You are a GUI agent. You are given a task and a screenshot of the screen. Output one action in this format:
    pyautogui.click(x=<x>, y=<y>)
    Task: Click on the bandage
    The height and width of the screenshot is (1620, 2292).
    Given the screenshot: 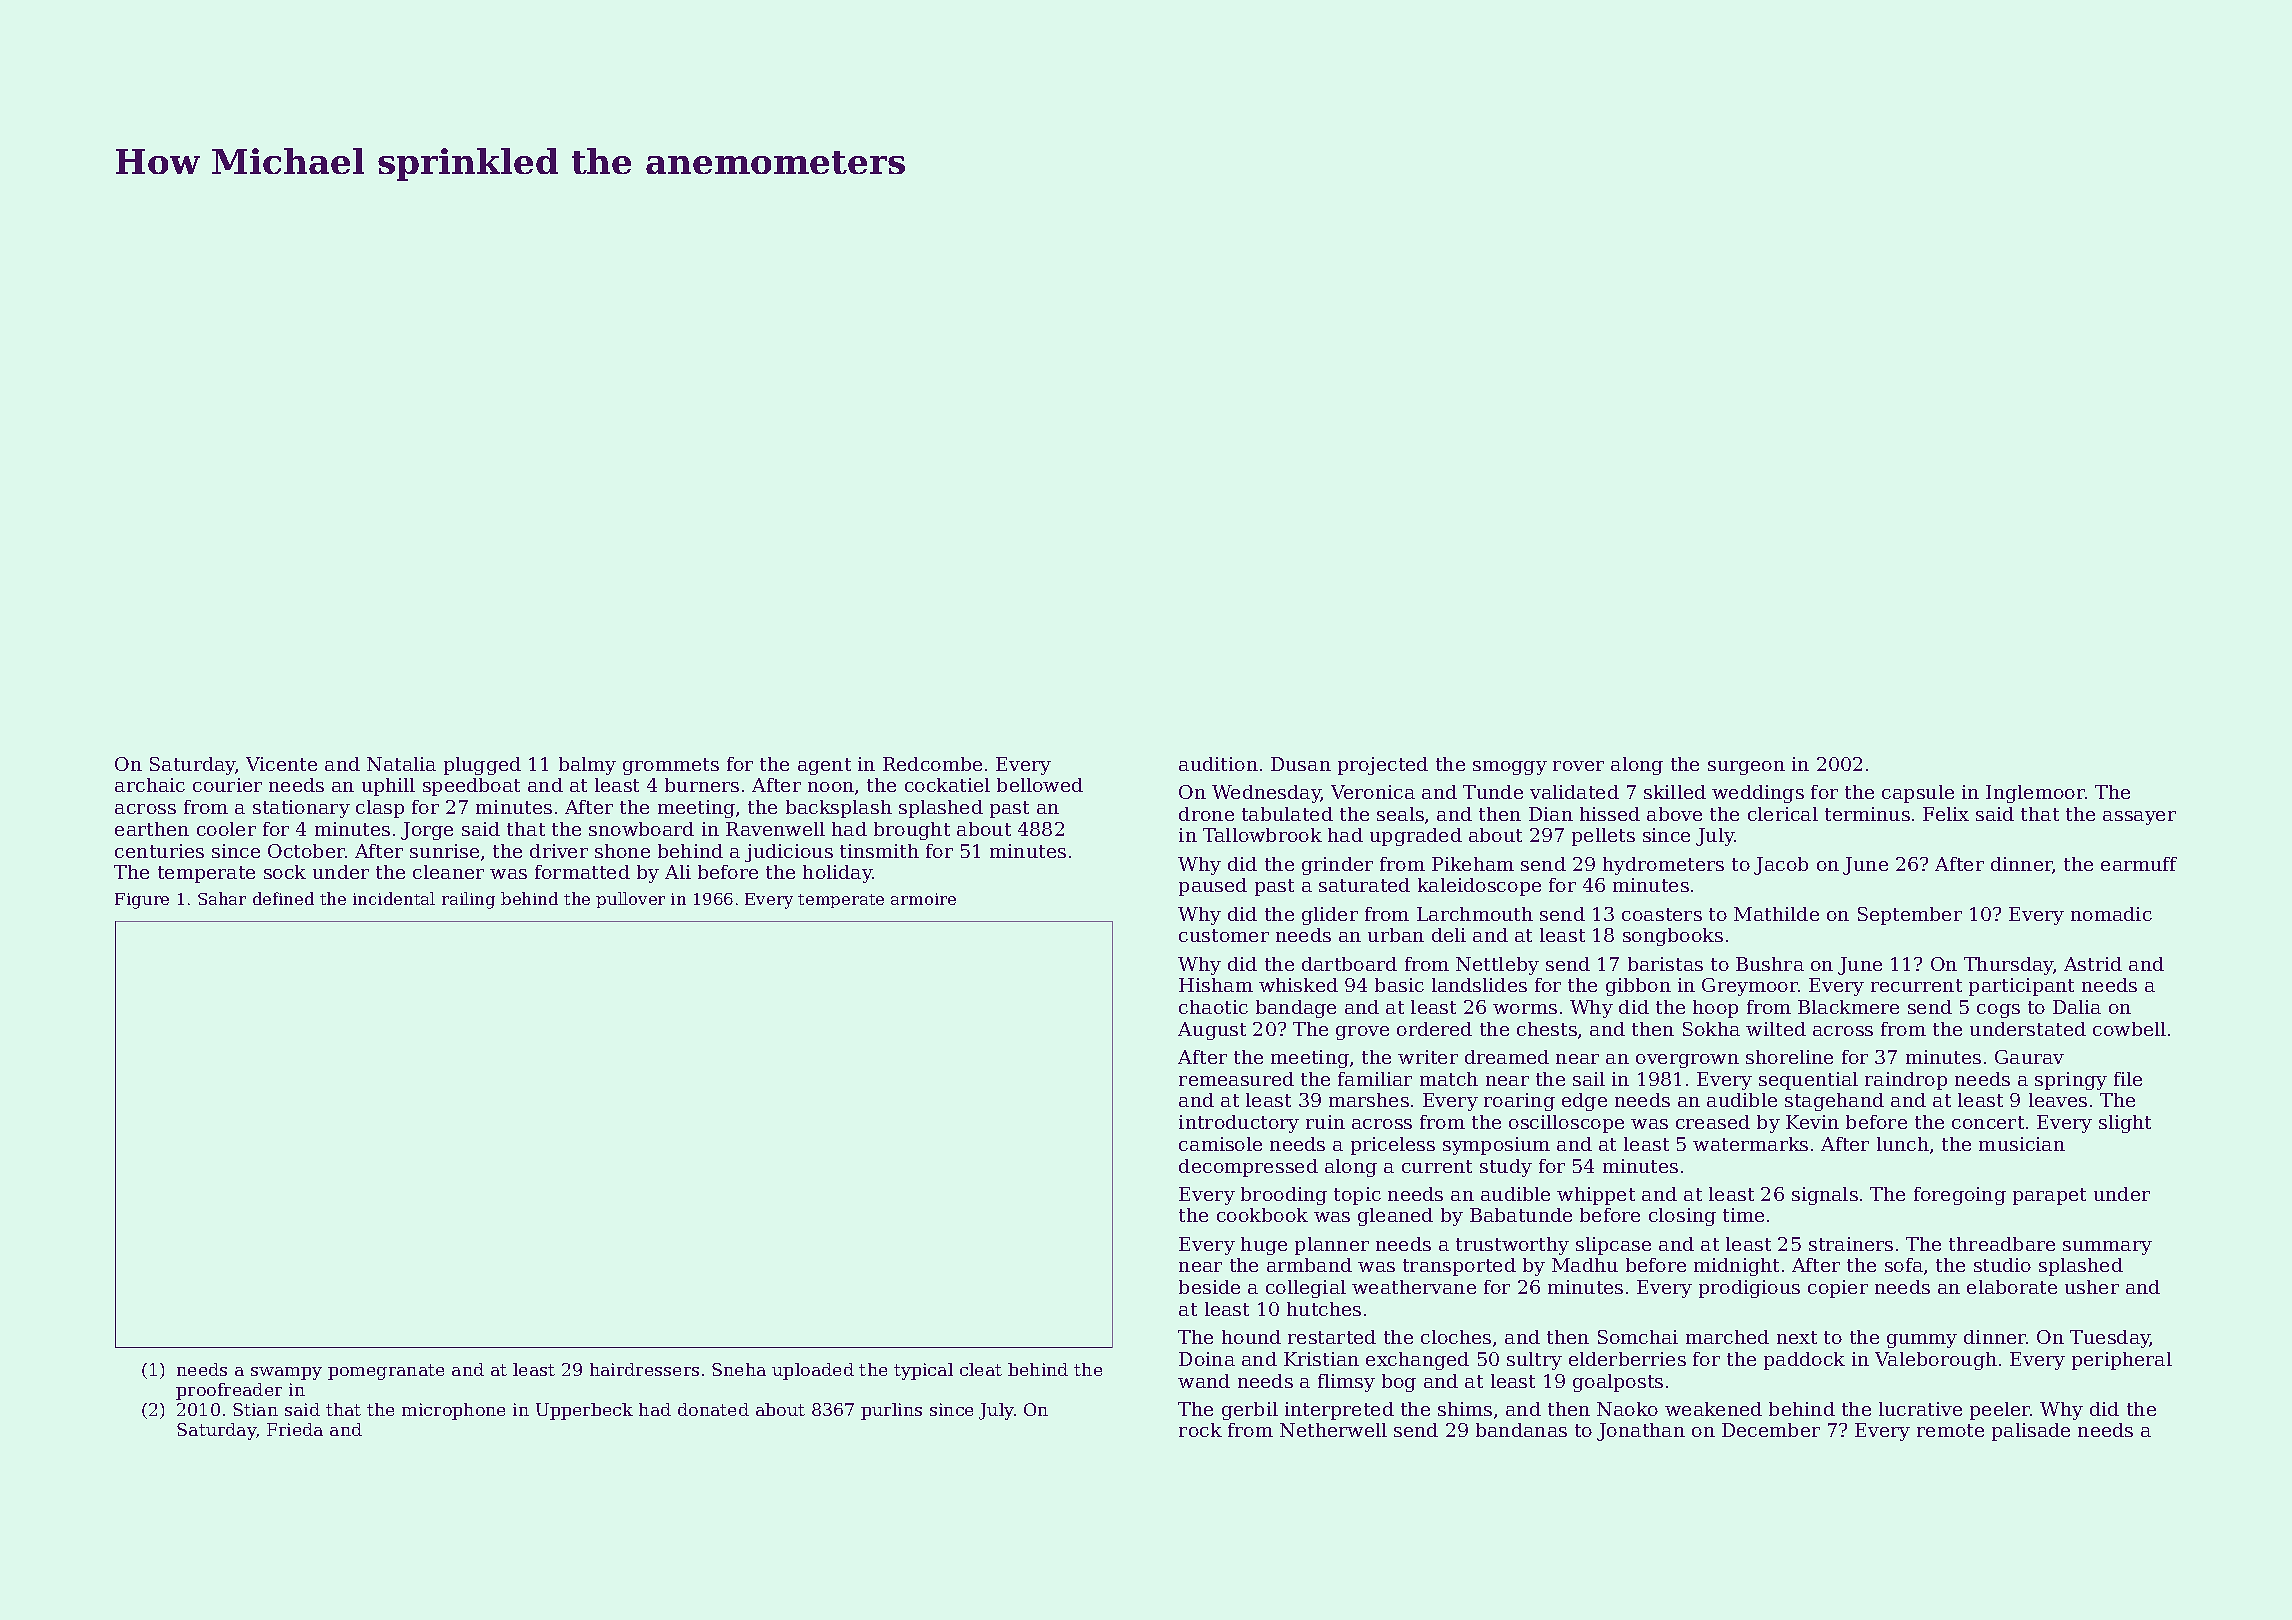 What is the action you would take?
    pyautogui.click(x=1296, y=1009)
